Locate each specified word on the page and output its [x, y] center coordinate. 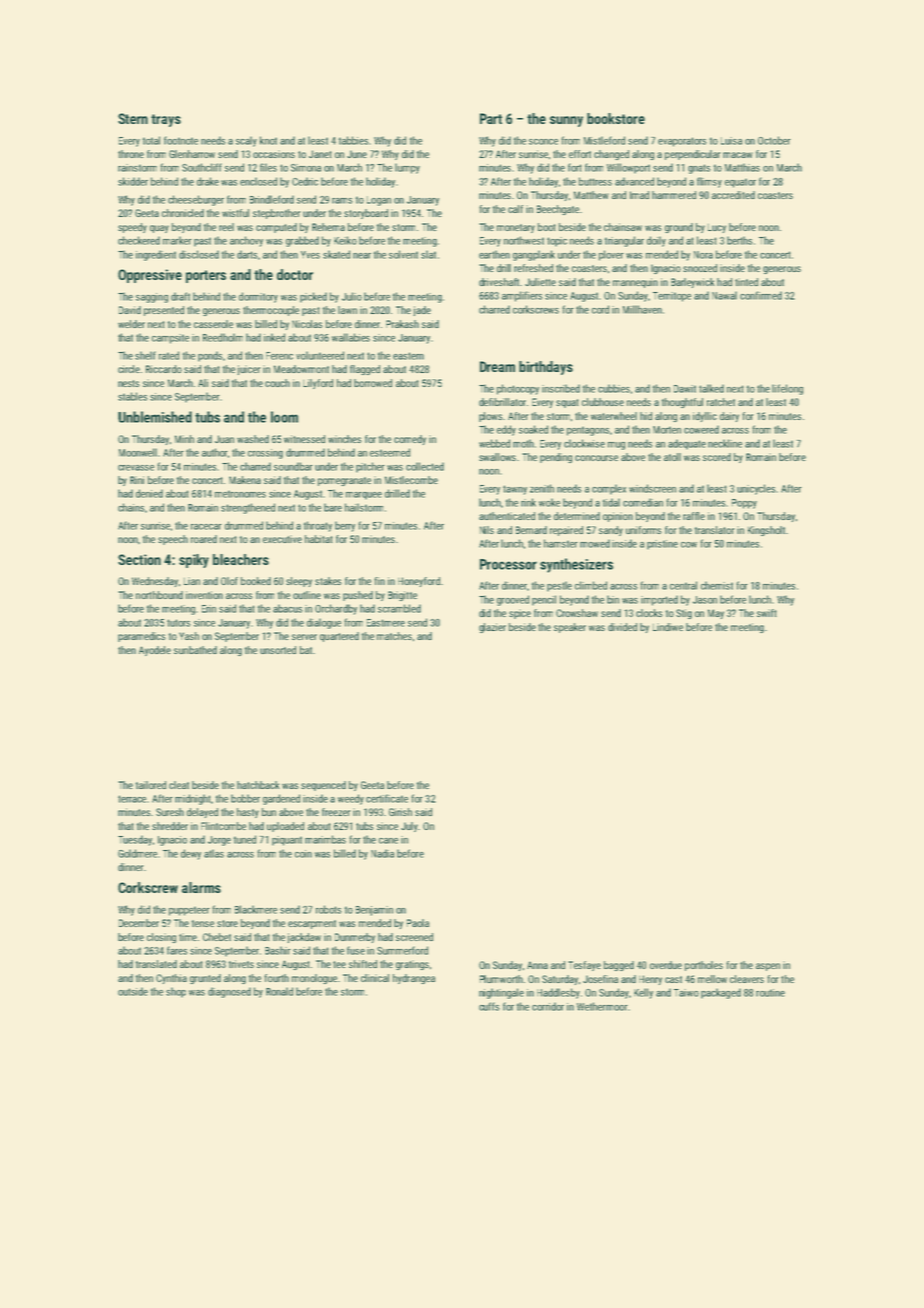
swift [767, 613]
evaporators [682, 142]
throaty [318, 526]
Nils [487, 530]
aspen [768, 967]
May [716, 614]
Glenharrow [192, 154]
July [409, 827]
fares [177, 950]
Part [491, 118]
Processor [508, 564]
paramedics [142, 637]
